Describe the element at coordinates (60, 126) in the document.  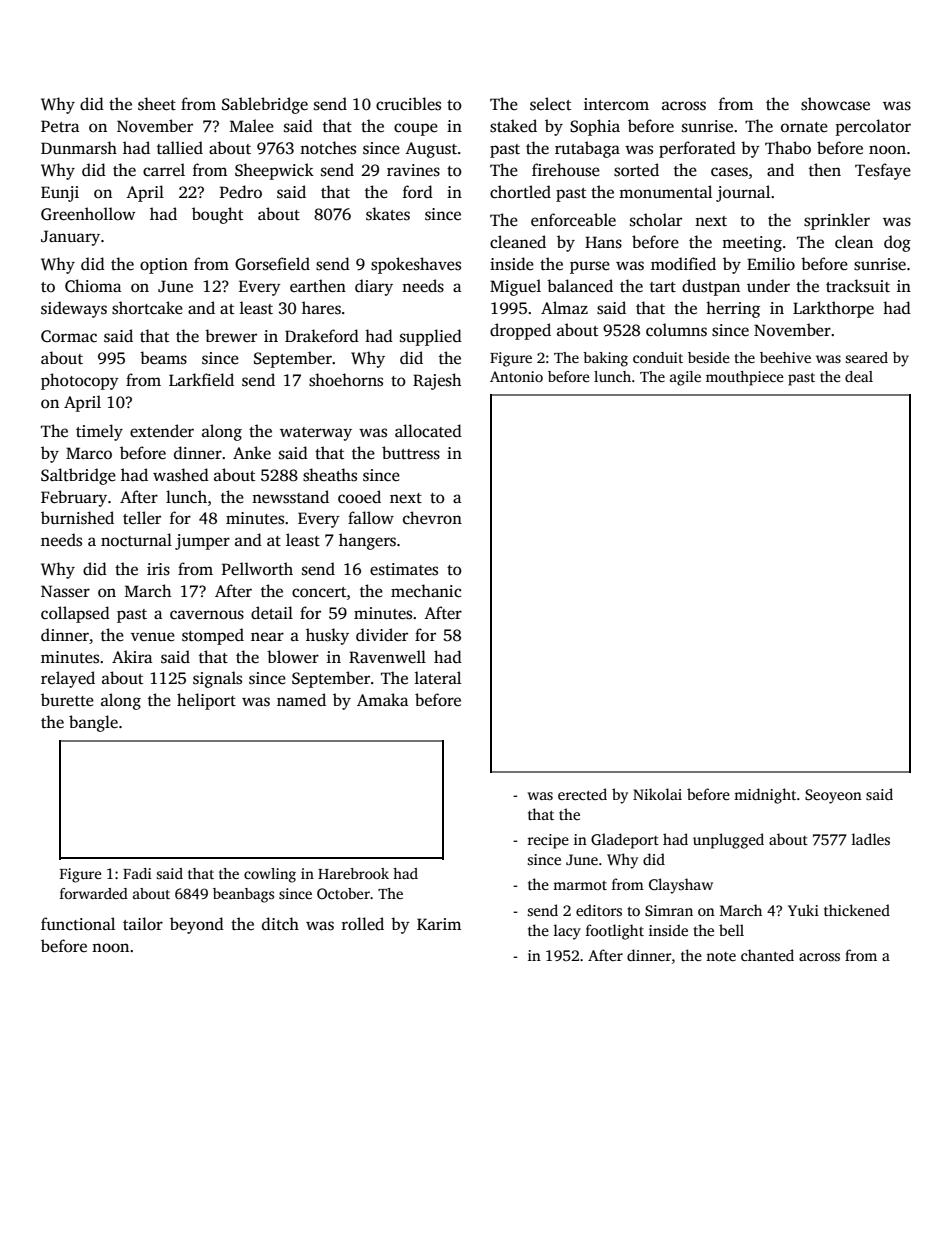
I see `Petra` at that location.
